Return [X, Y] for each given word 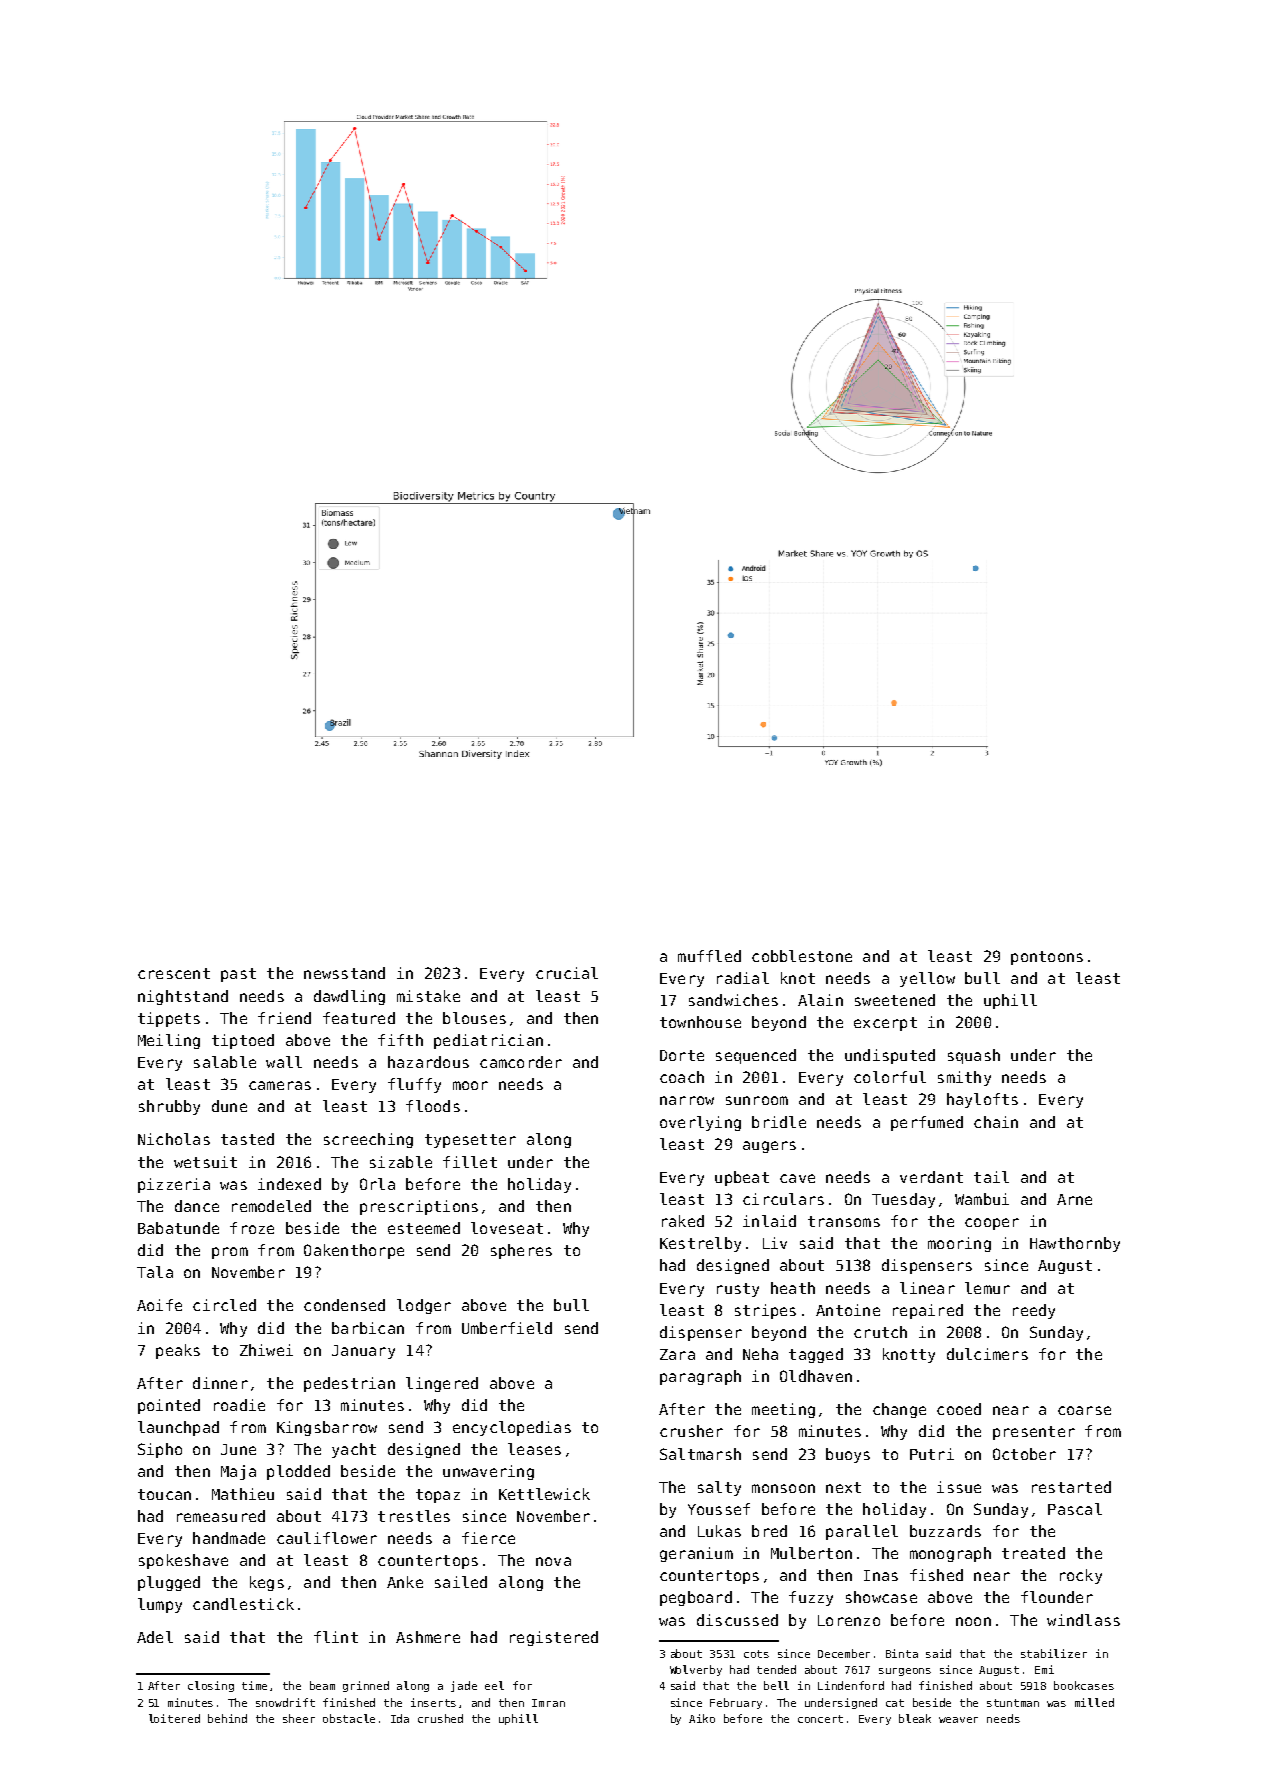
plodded [298, 1472]
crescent [174, 973]
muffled [709, 956]
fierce [488, 1538]
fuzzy [811, 1598]
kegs [267, 1583]
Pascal [1075, 1509]
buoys [848, 1455]
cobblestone [802, 956]
